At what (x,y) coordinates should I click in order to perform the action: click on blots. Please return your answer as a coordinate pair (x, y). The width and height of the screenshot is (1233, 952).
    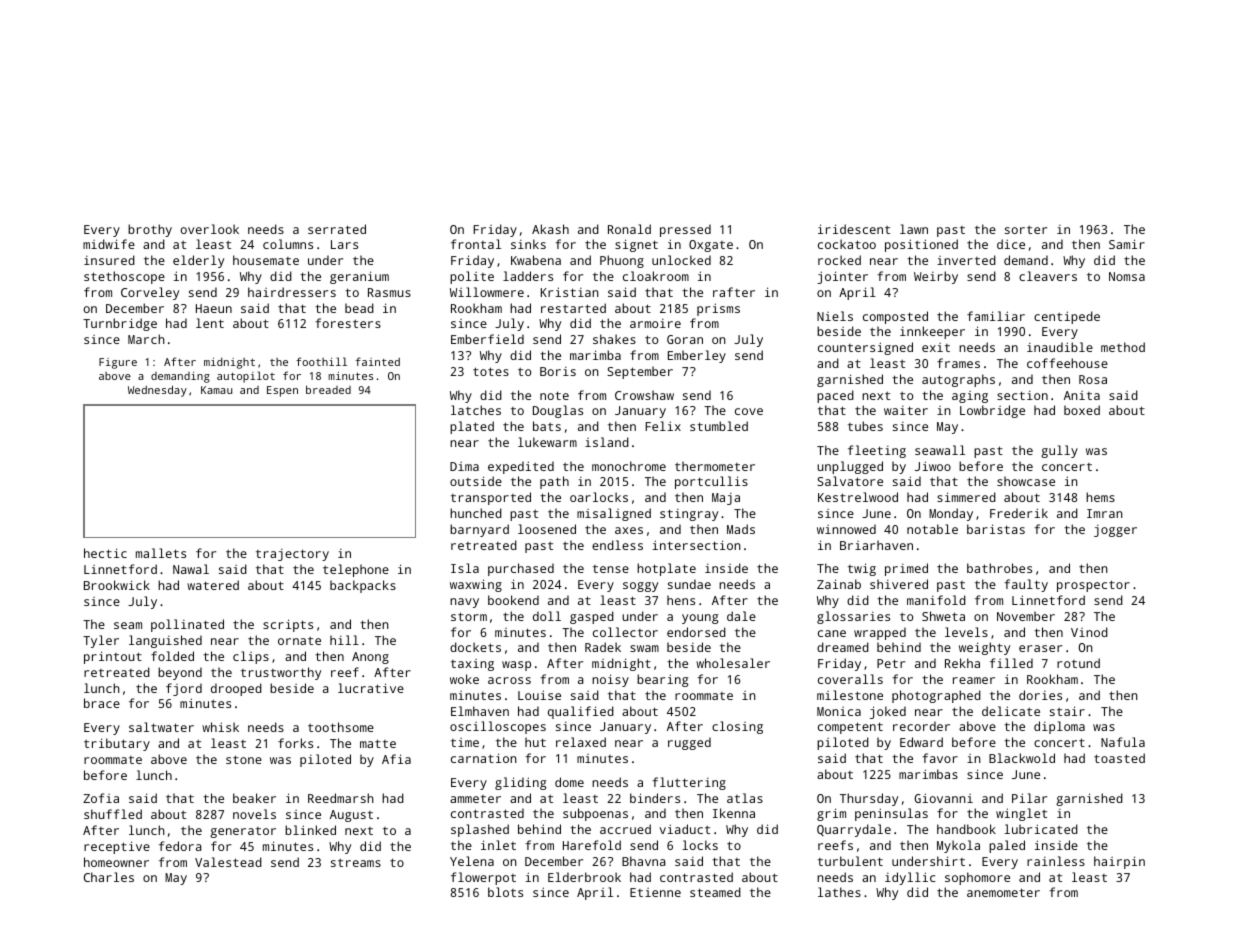
    Looking at the image, I should click on (505, 892).
